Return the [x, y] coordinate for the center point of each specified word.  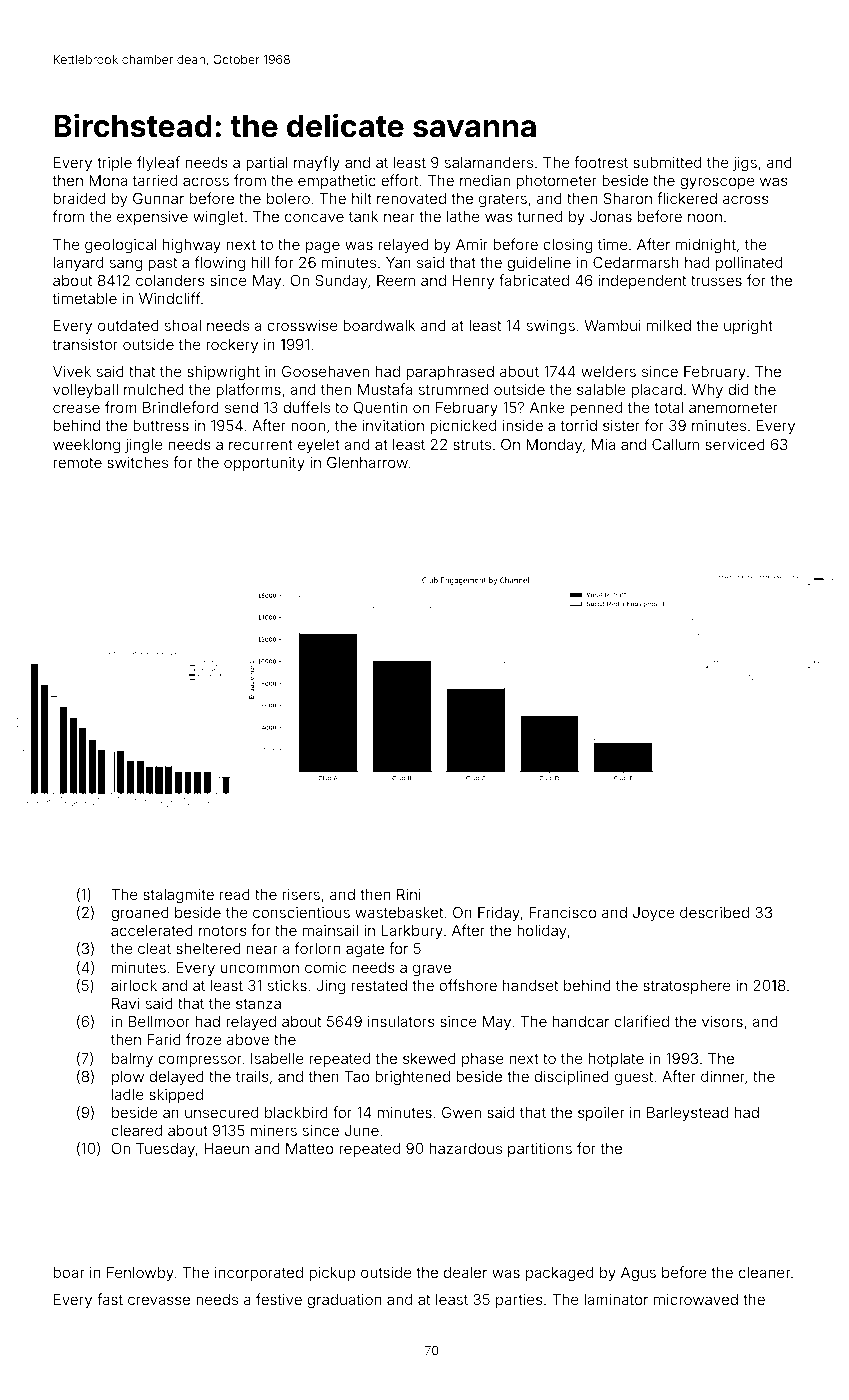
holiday [541, 932]
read [235, 894]
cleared [136, 1130]
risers [301, 894]
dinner [723, 1076]
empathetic [337, 182]
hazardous [466, 1148]
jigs [745, 164]
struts [472, 444]
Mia [603, 444]
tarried [155, 180]
